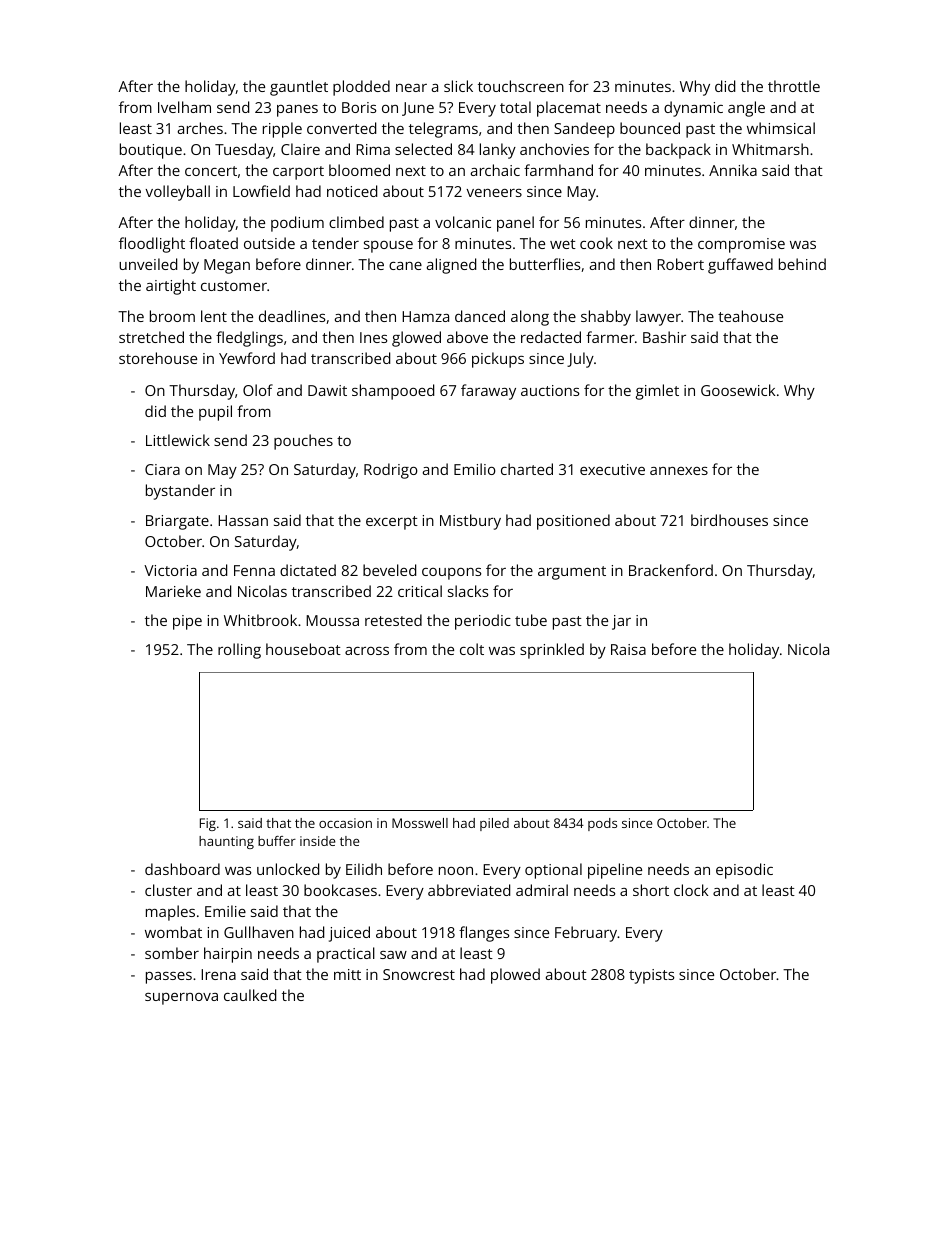 This screenshot has height=1233, width=952. I want to click on juiced, so click(349, 934).
